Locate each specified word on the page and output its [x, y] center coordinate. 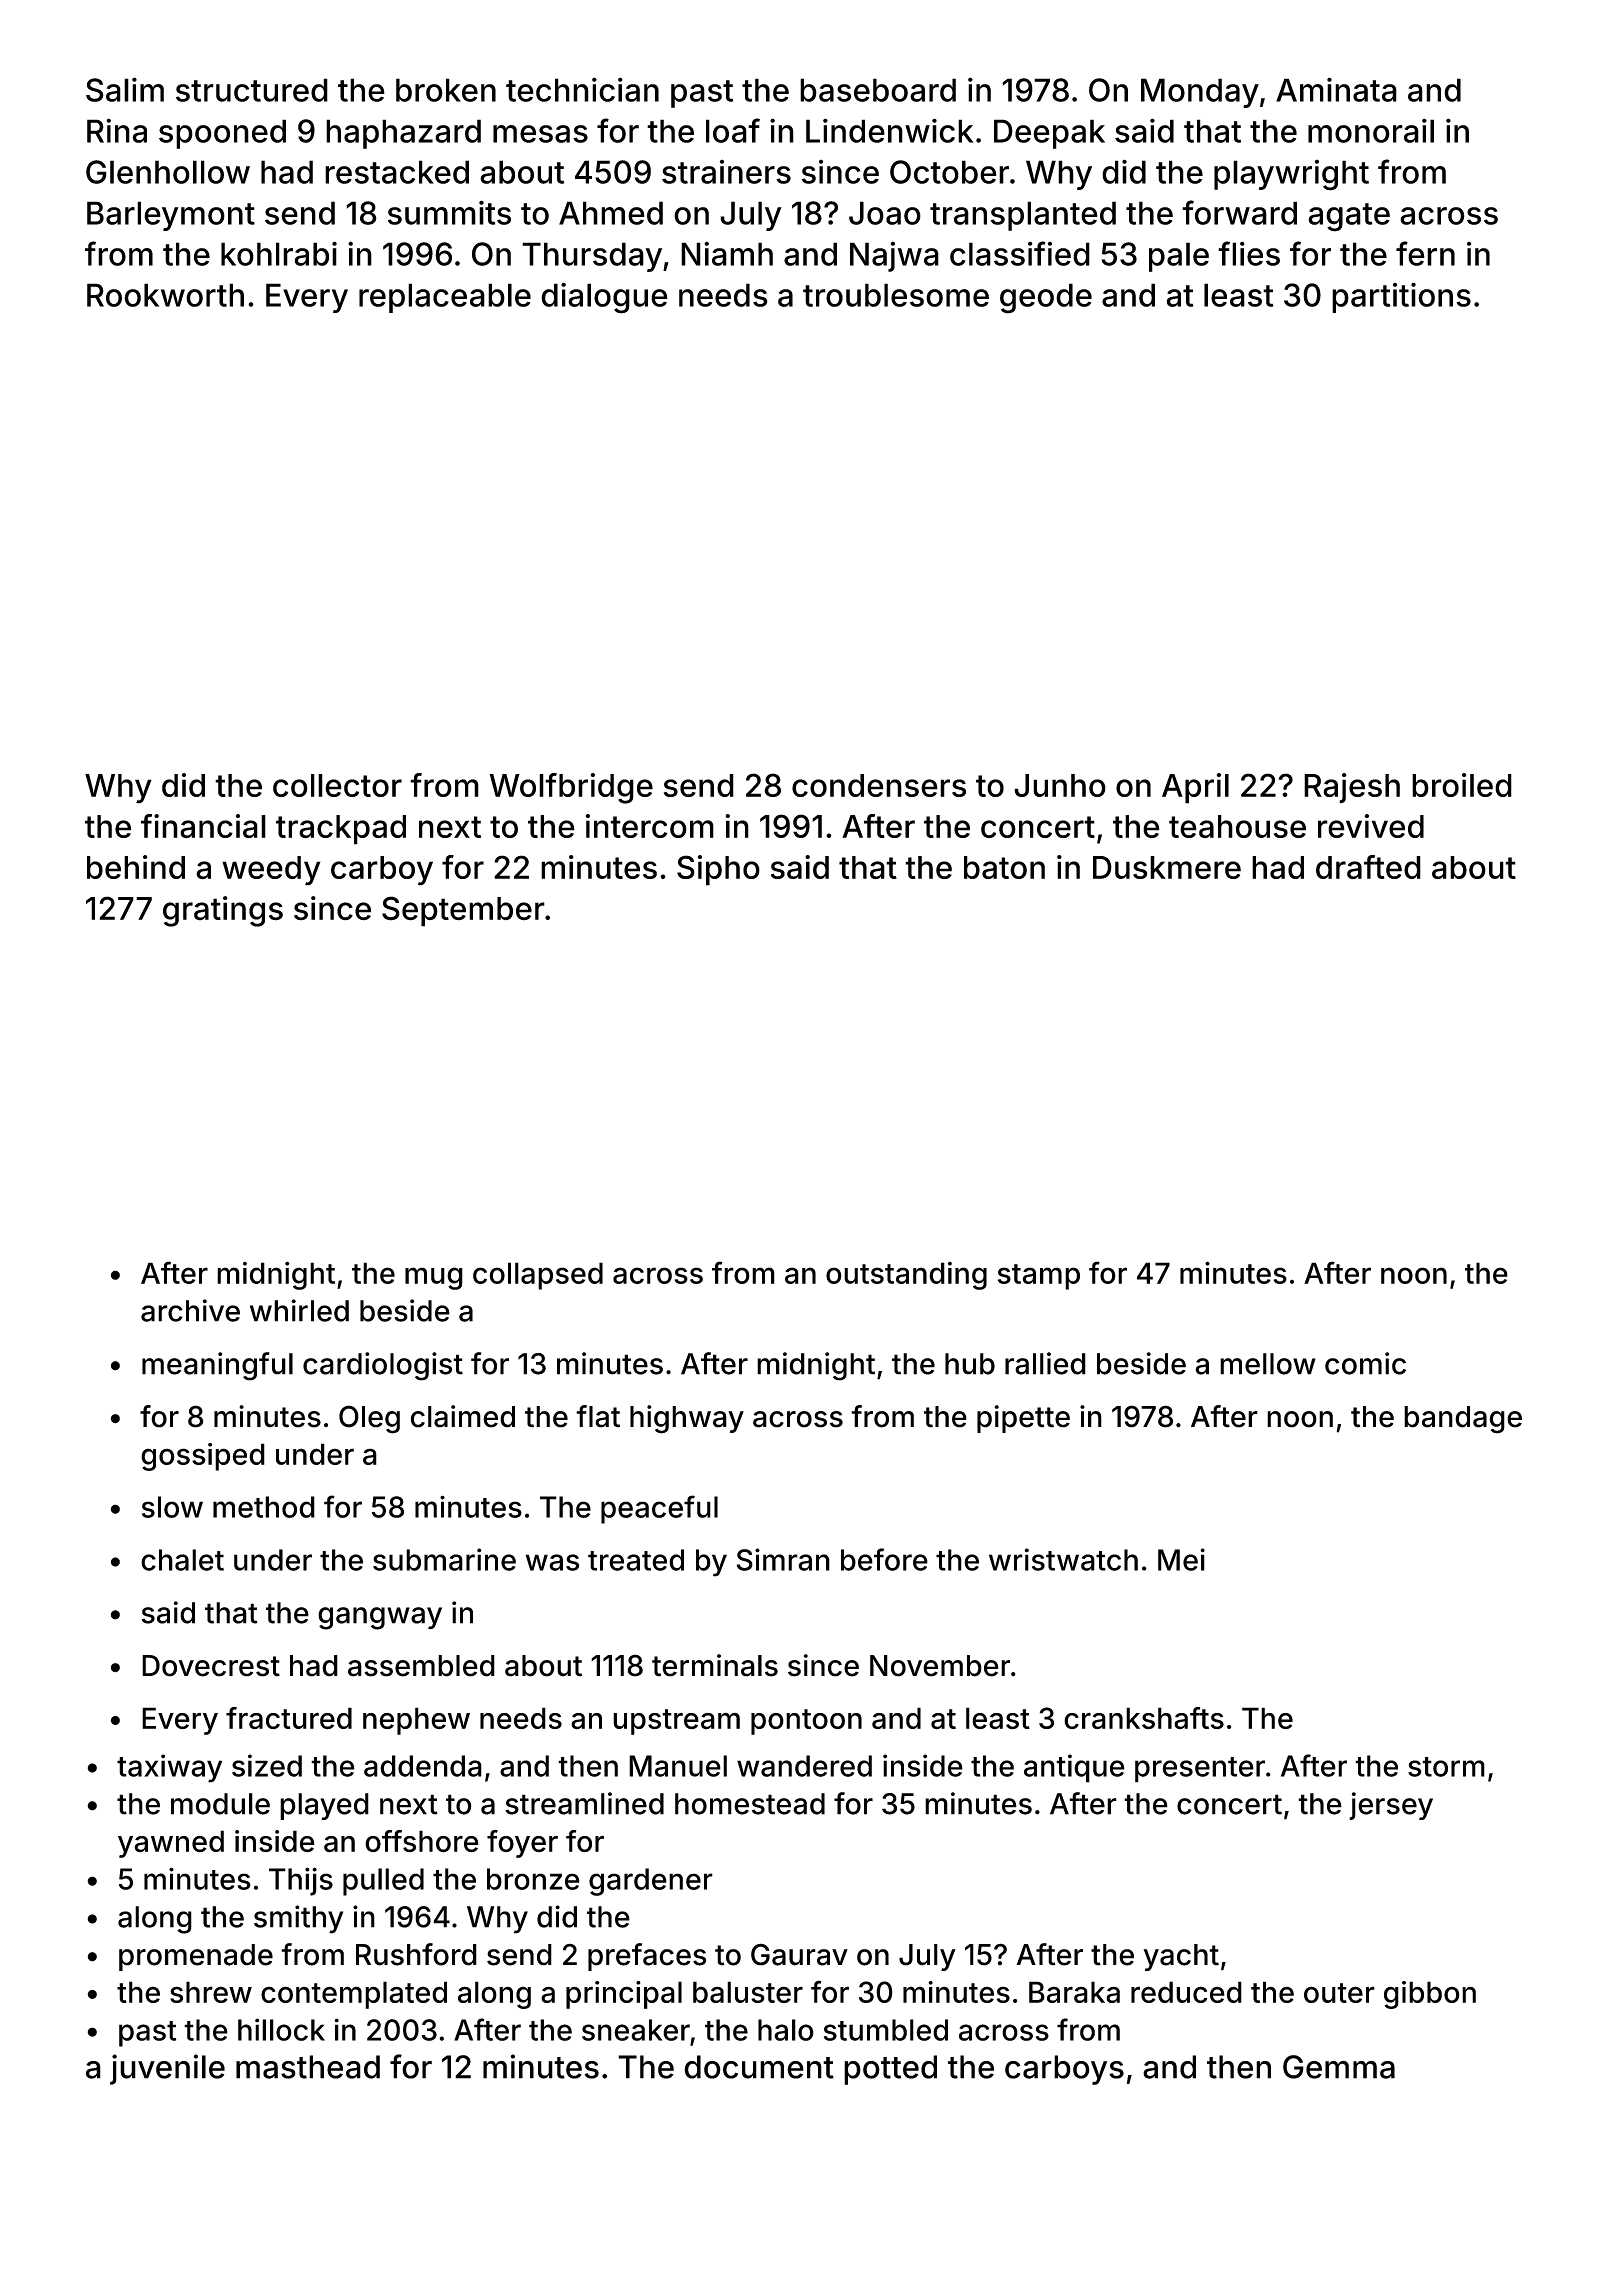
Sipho [718, 870]
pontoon [806, 1722]
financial [203, 826]
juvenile [167, 2069]
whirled [299, 1310]
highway [687, 1419]
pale [1179, 257]
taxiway [169, 1768]
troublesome [896, 295]
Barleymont [171, 216]
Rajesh [1352, 788]
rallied [1045, 1363]
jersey [1391, 1806]
